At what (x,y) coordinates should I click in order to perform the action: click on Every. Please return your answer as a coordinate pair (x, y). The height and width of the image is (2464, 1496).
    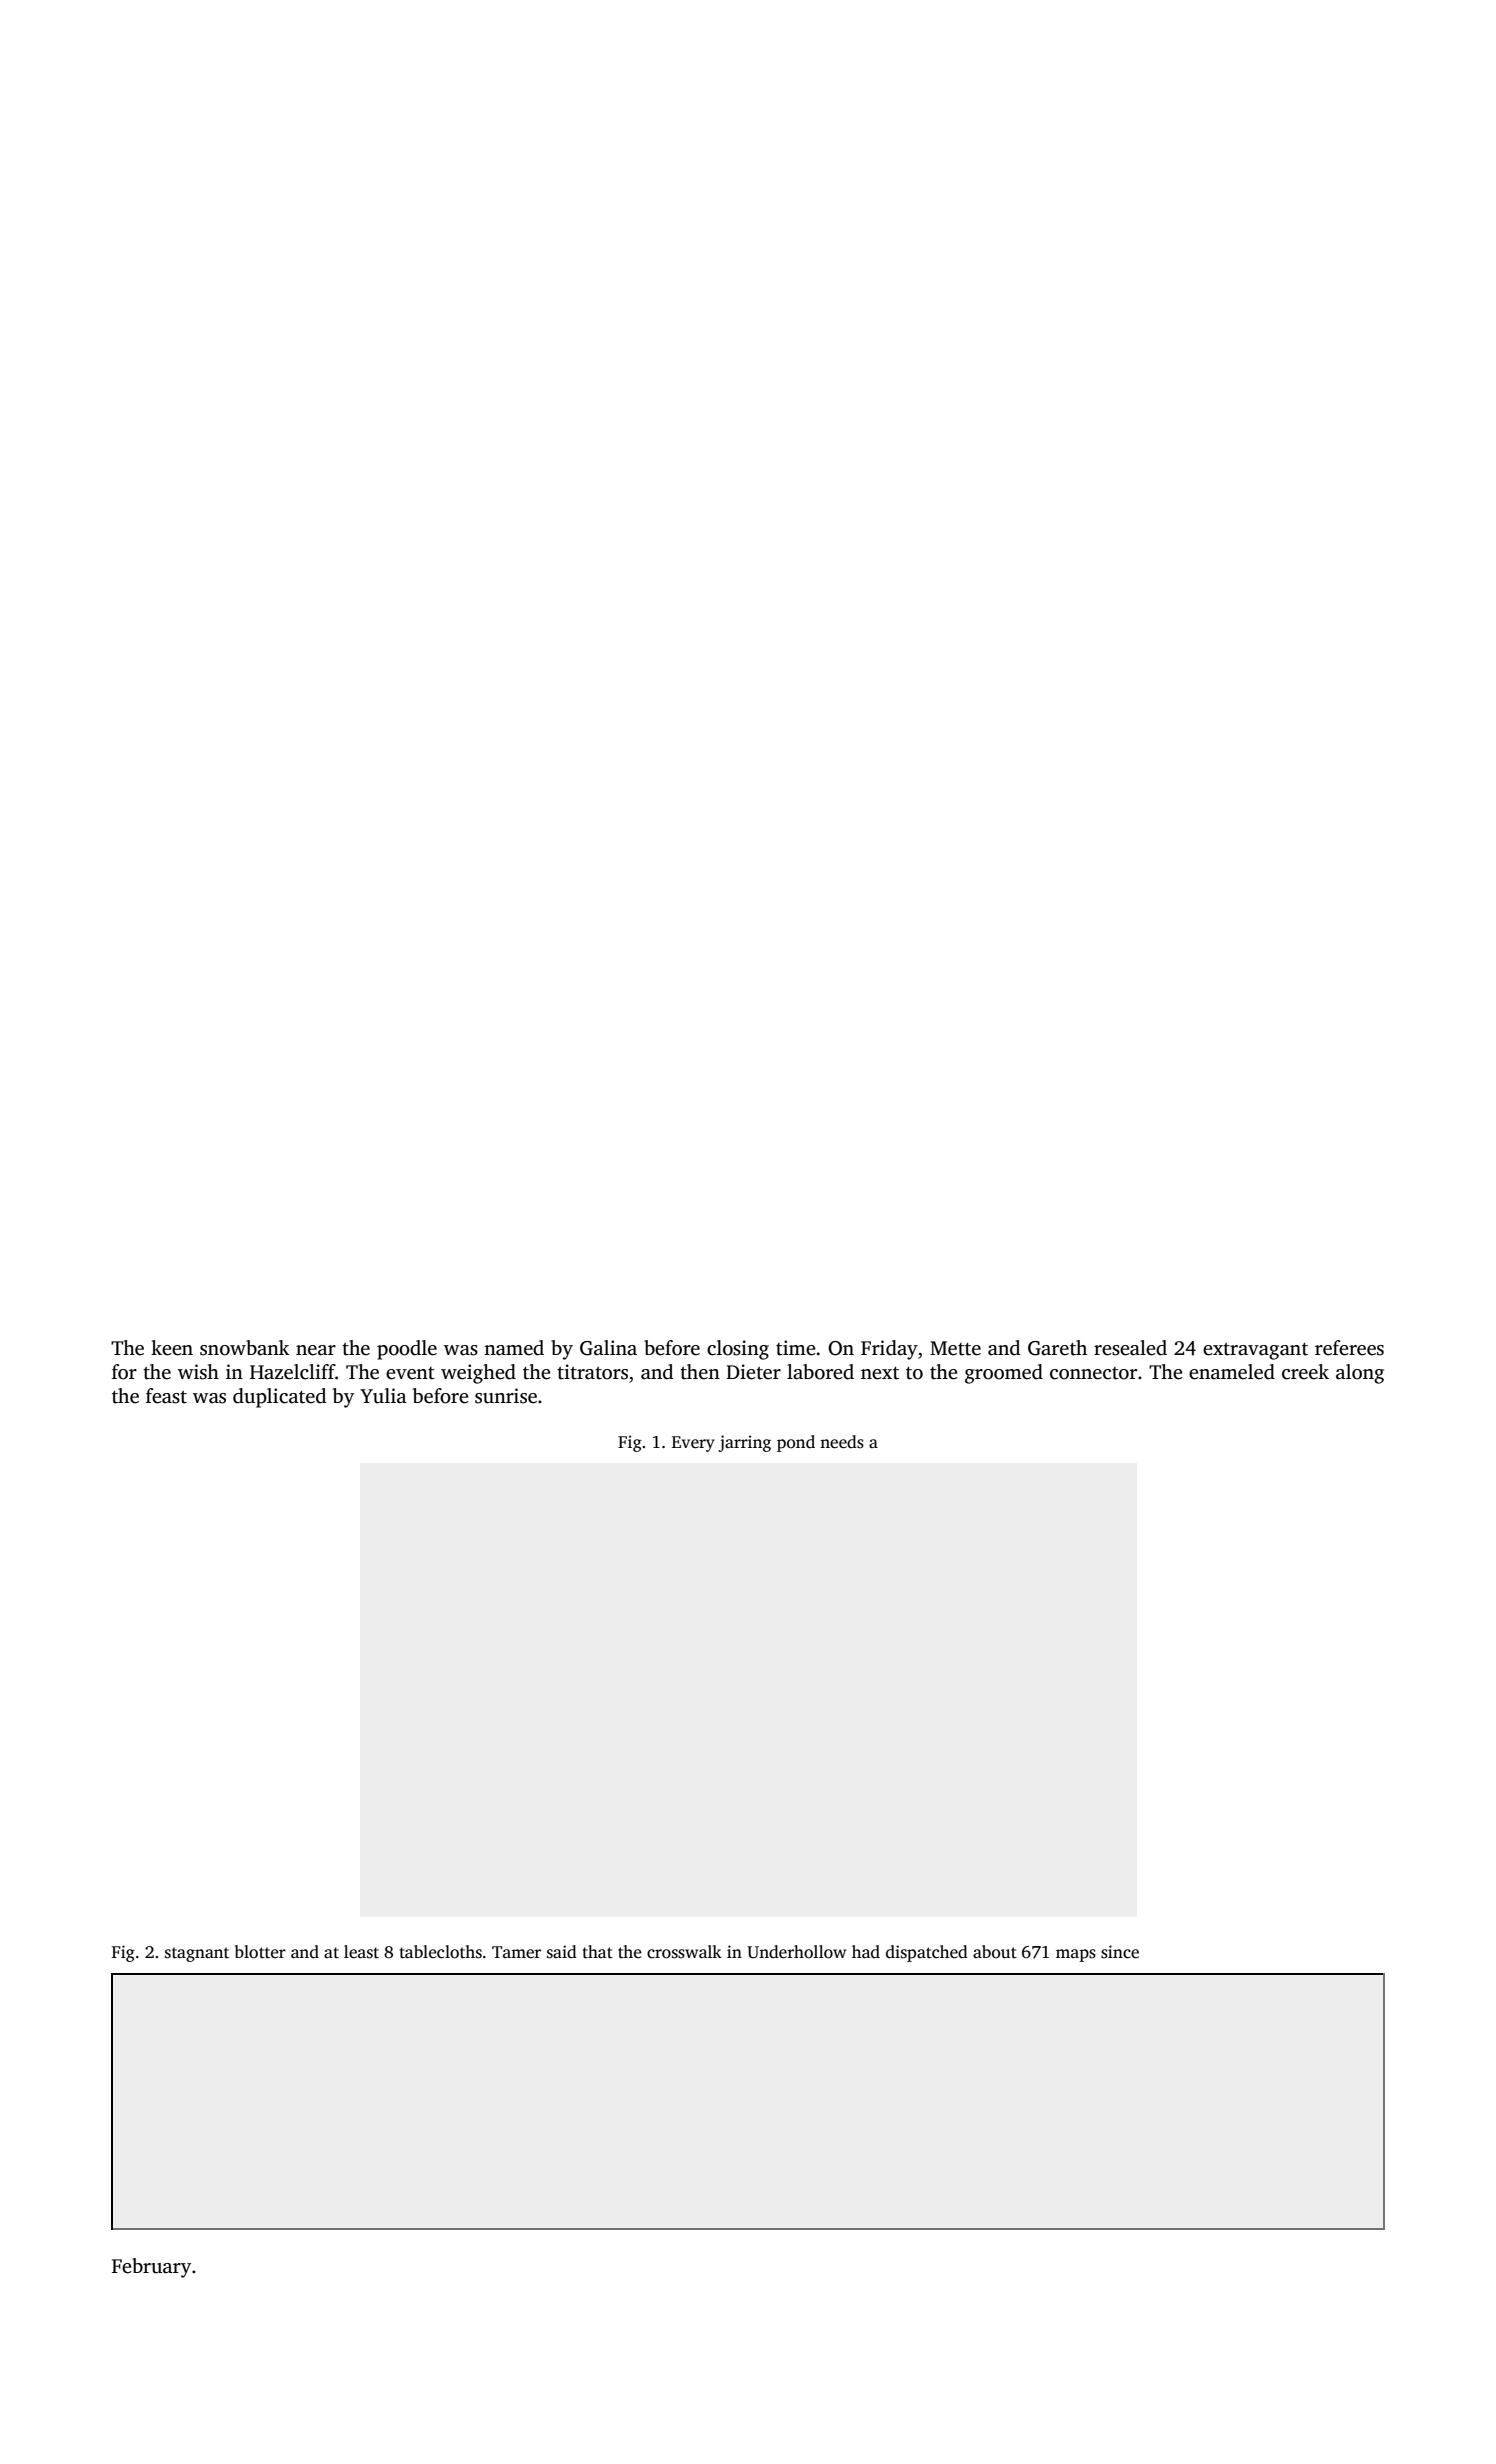
    Looking at the image, I should click on (693, 1444).
